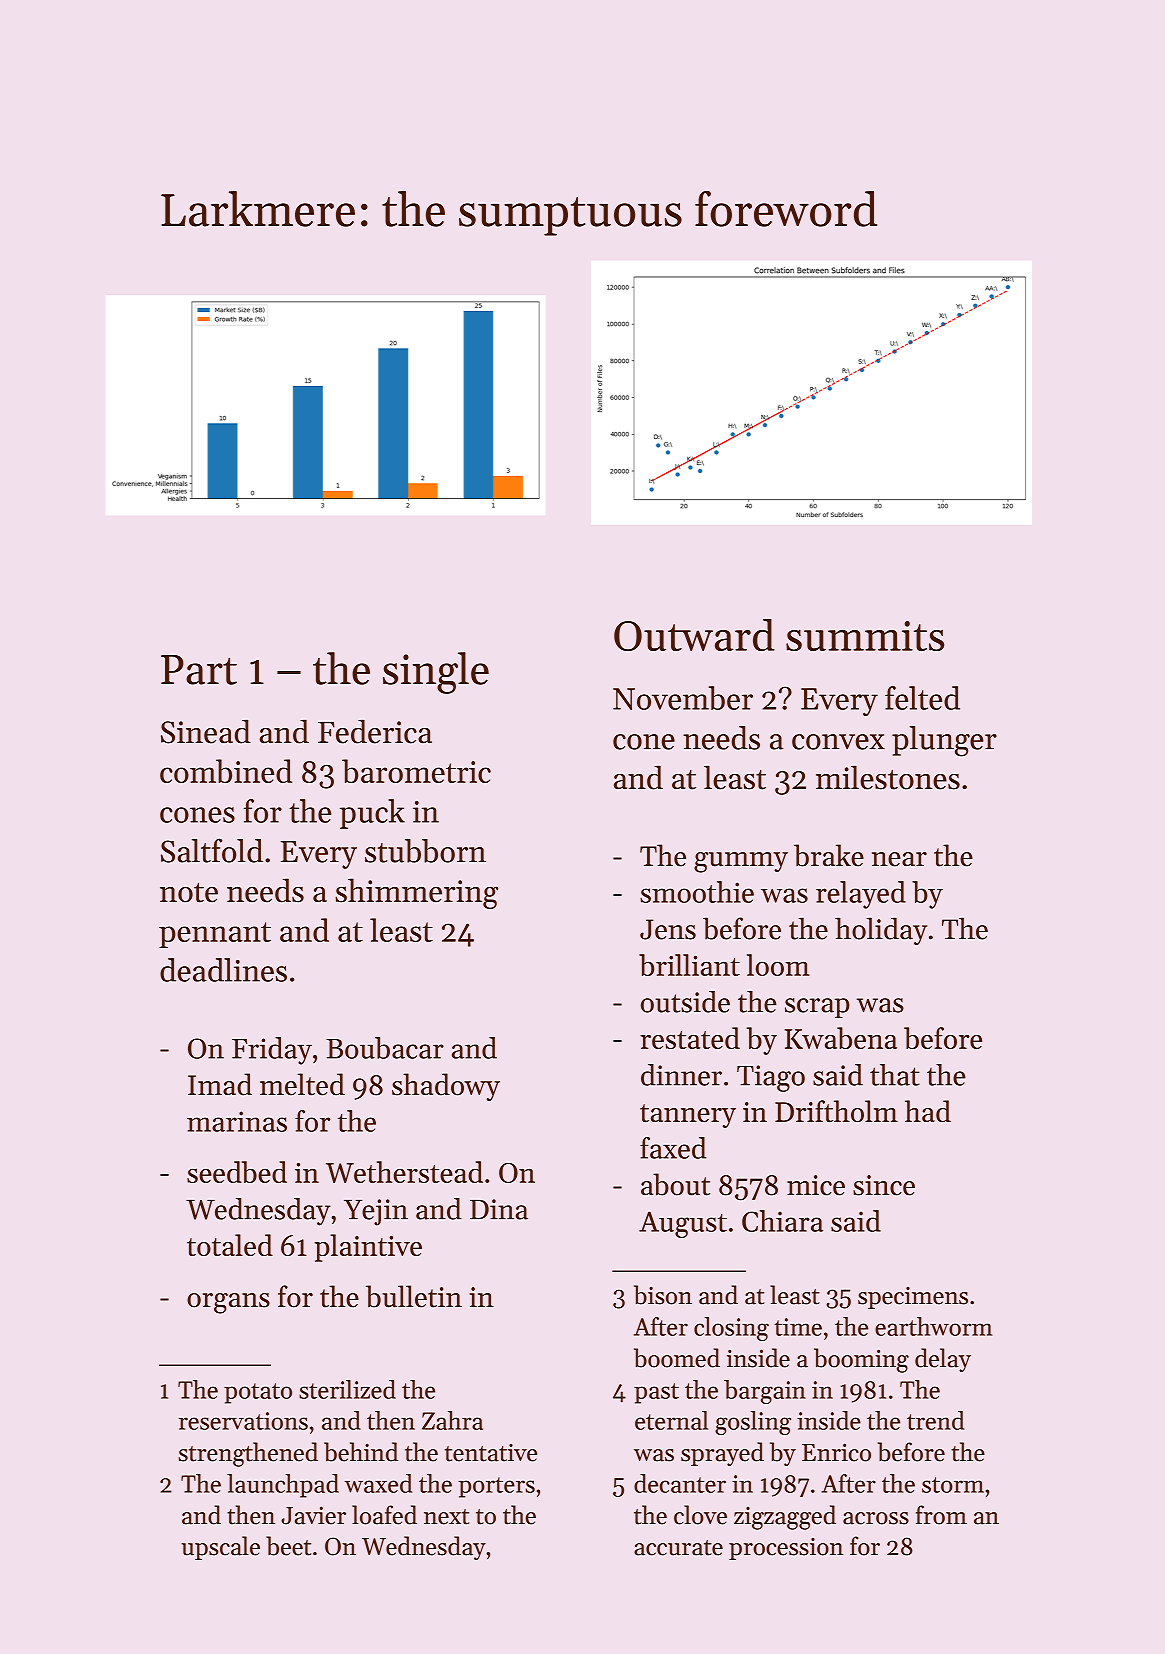  Describe the element at coordinates (212, 850) in the document. I see `Saltfold` at that location.
